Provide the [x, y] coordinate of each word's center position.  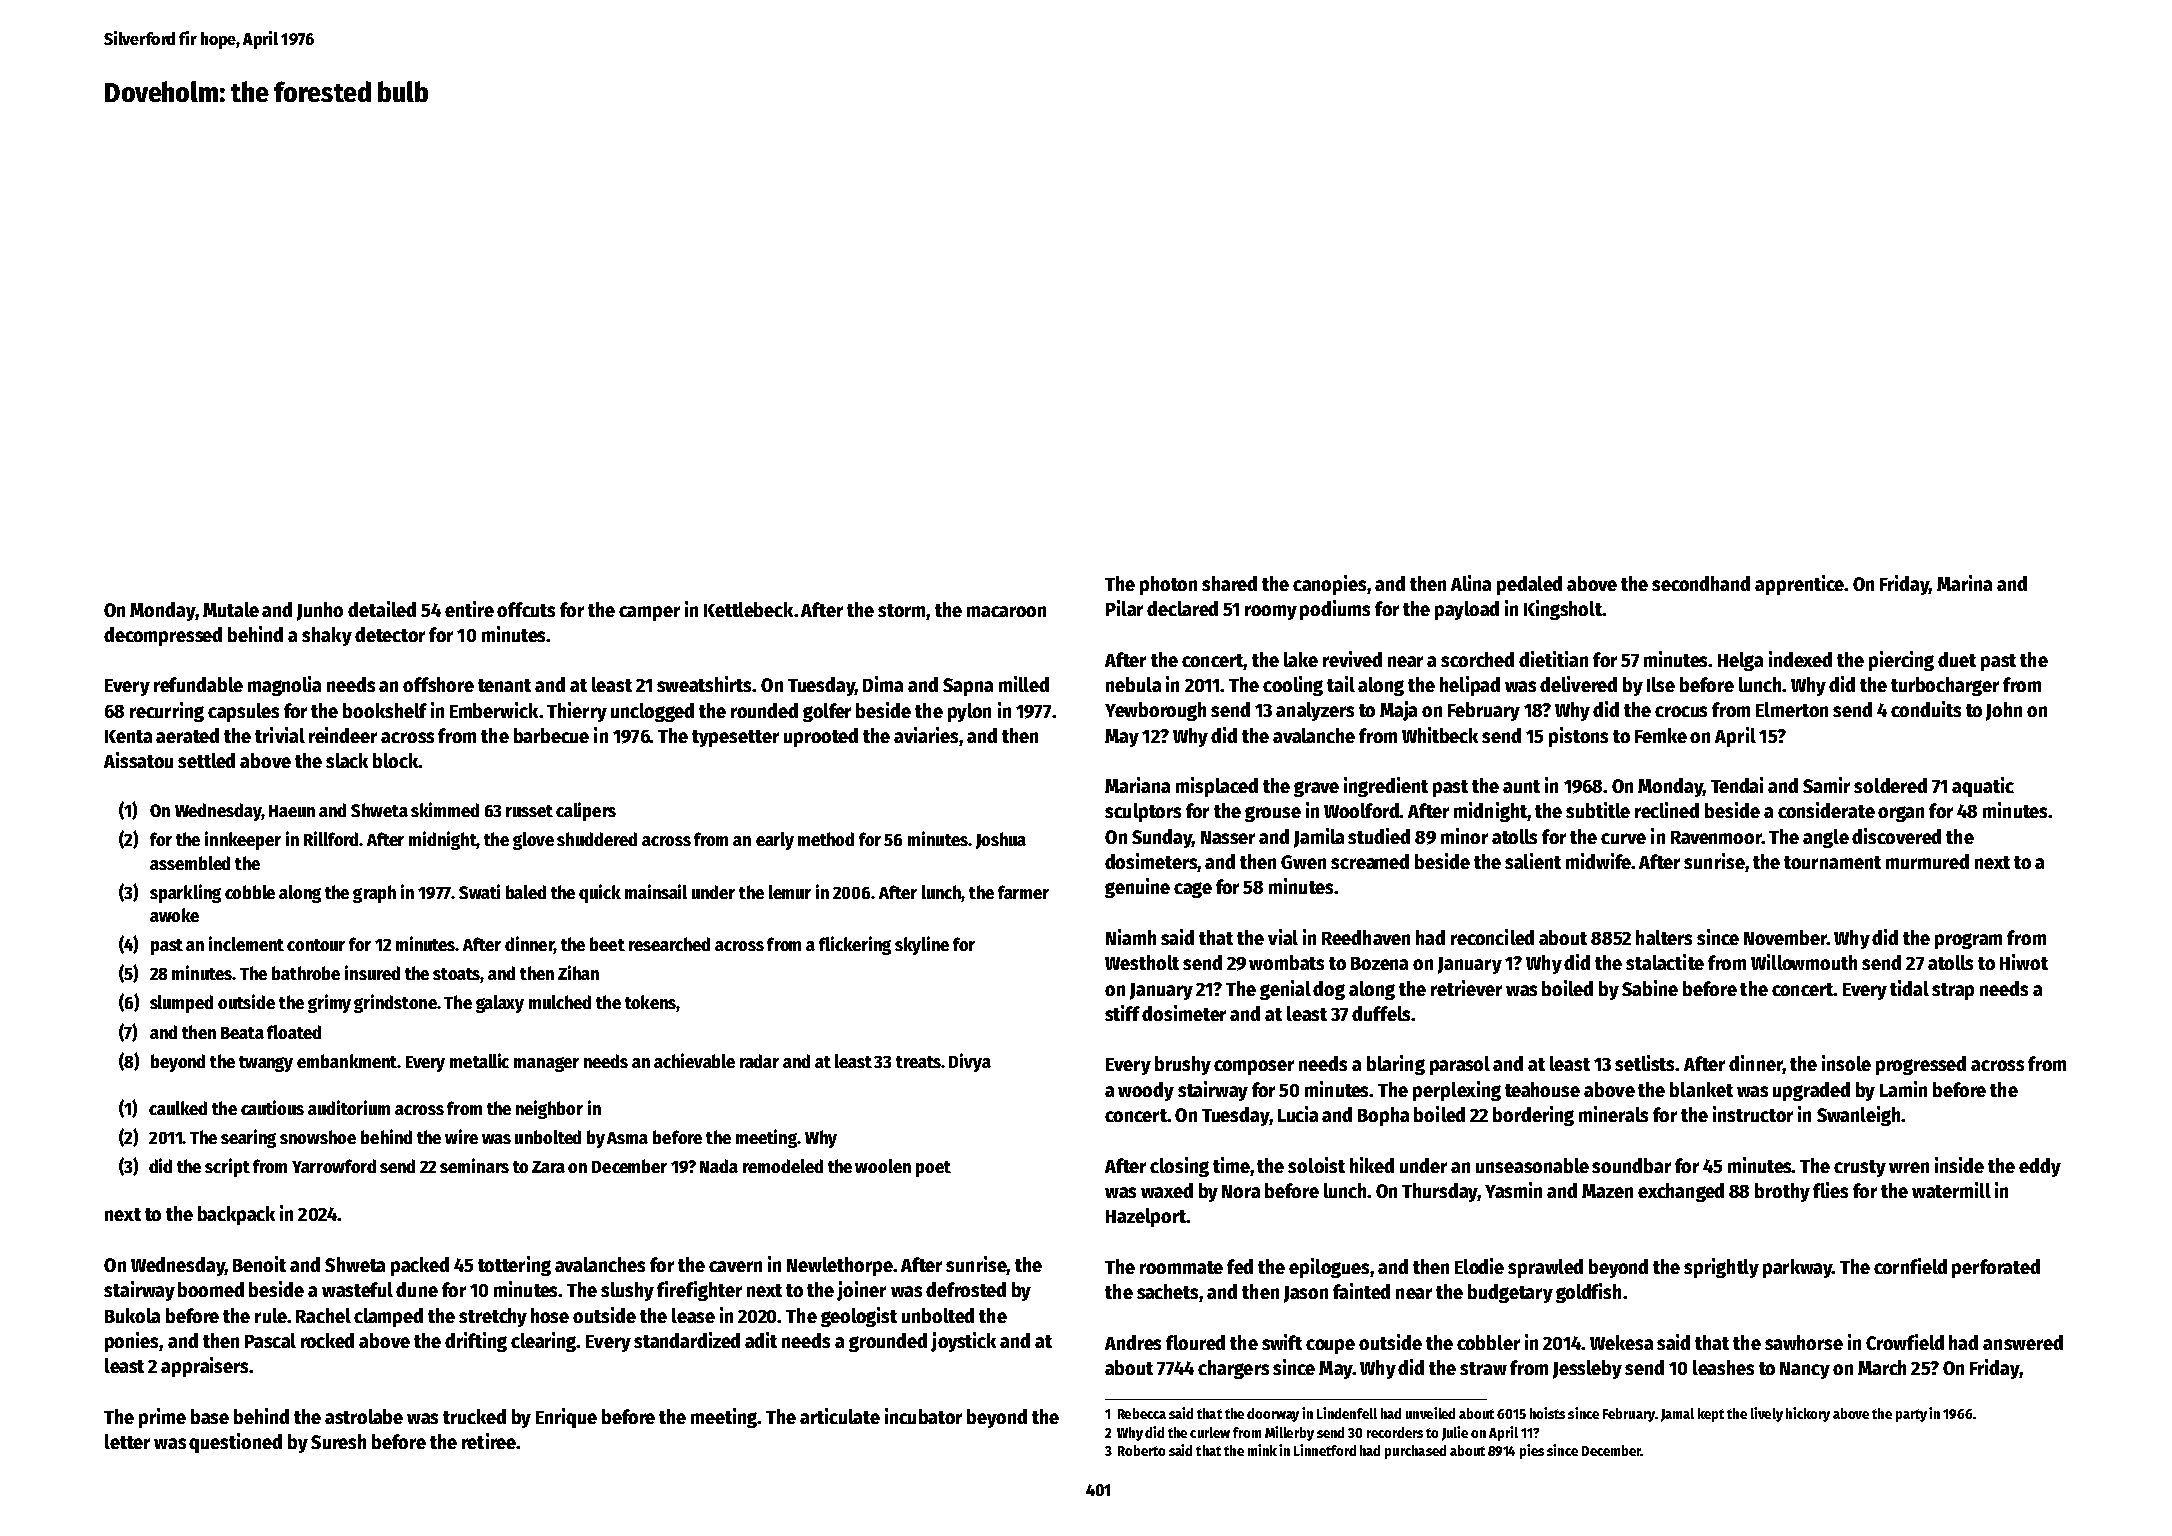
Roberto [1141, 1450]
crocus [1681, 711]
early [775, 841]
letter [127, 1441]
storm [901, 610]
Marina [1964, 583]
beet [607, 944]
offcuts [526, 609]
